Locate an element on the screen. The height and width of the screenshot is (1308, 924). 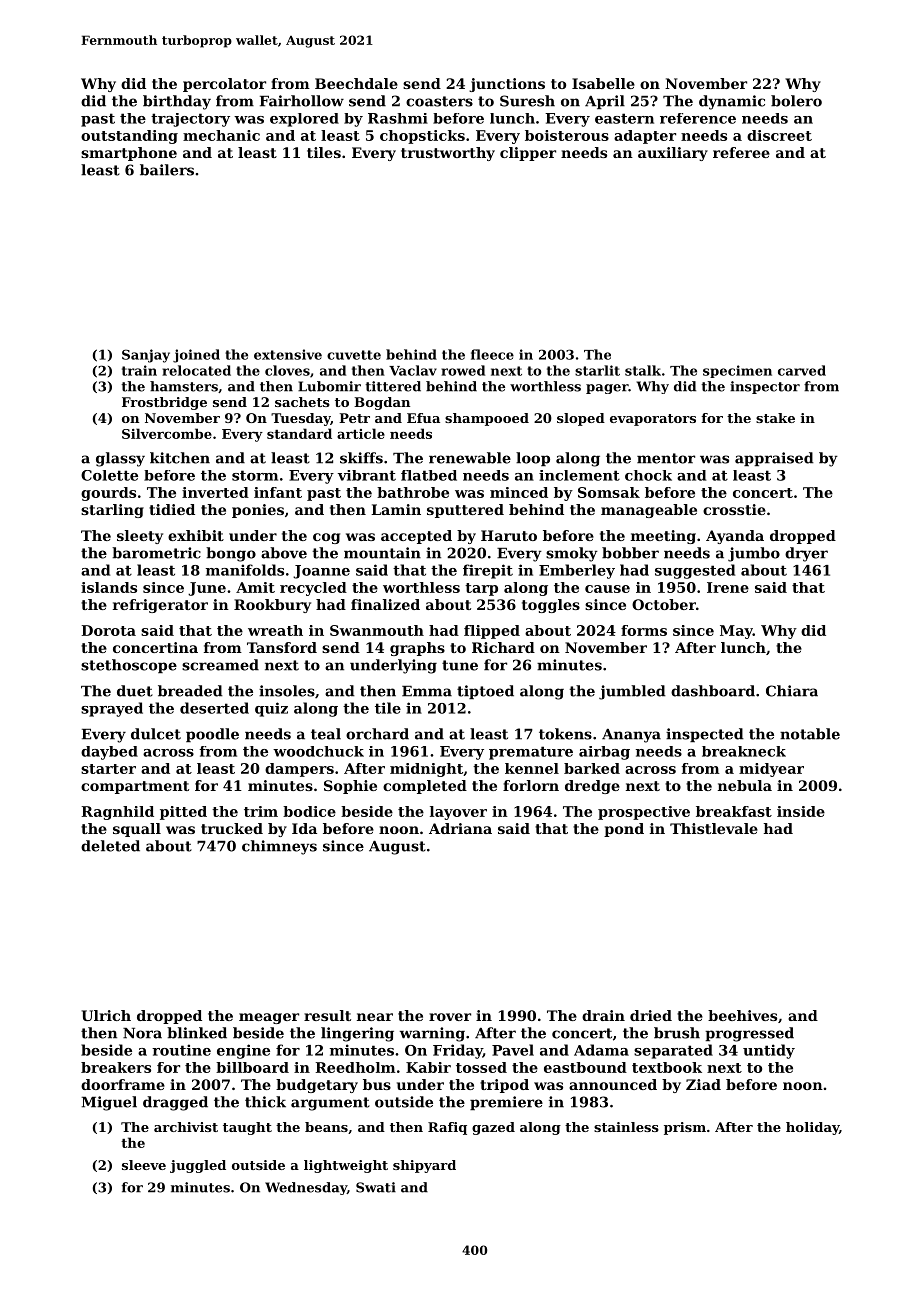
breaded is located at coordinates (190, 691).
